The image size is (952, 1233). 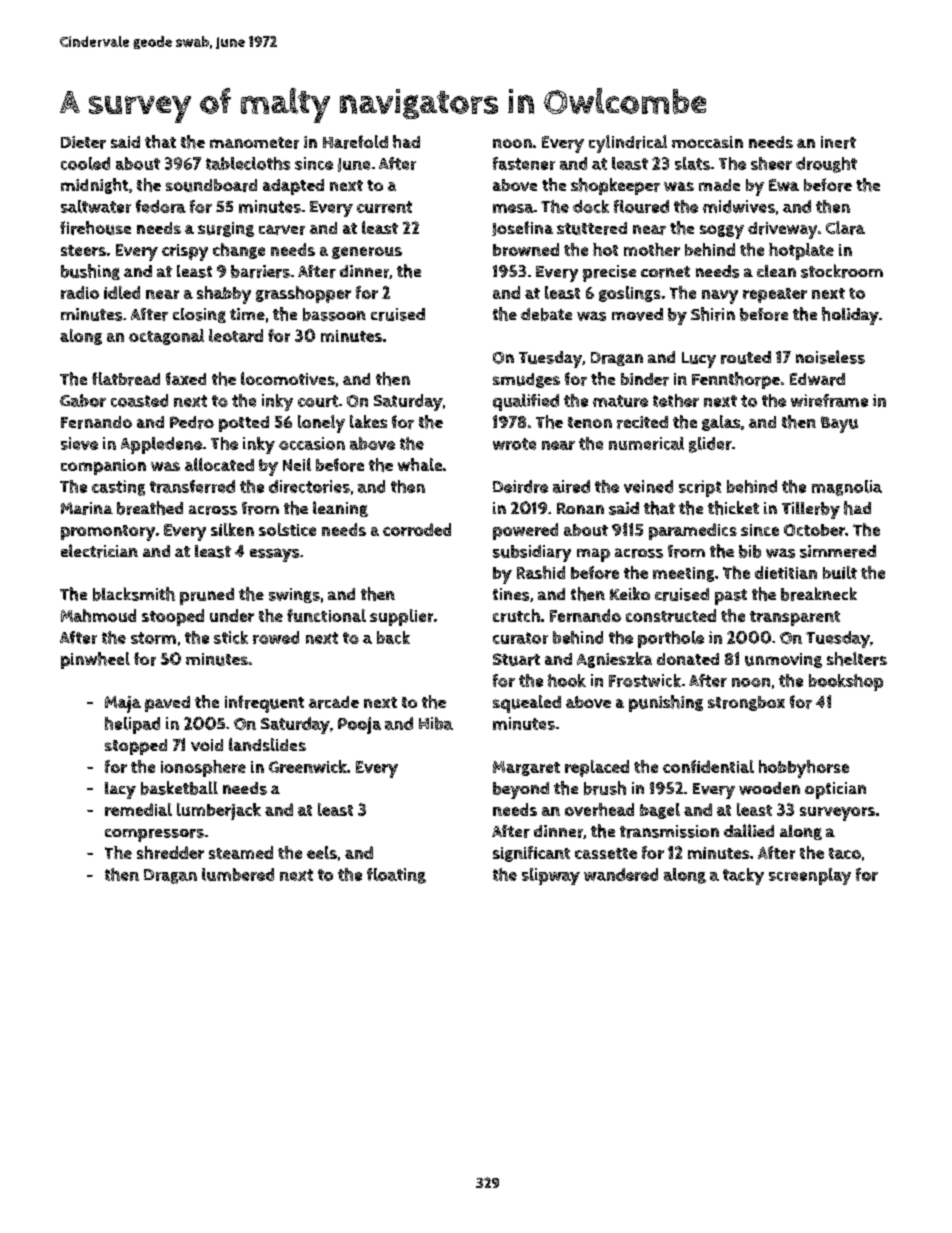 I want to click on shredder, so click(x=170, y=852).
